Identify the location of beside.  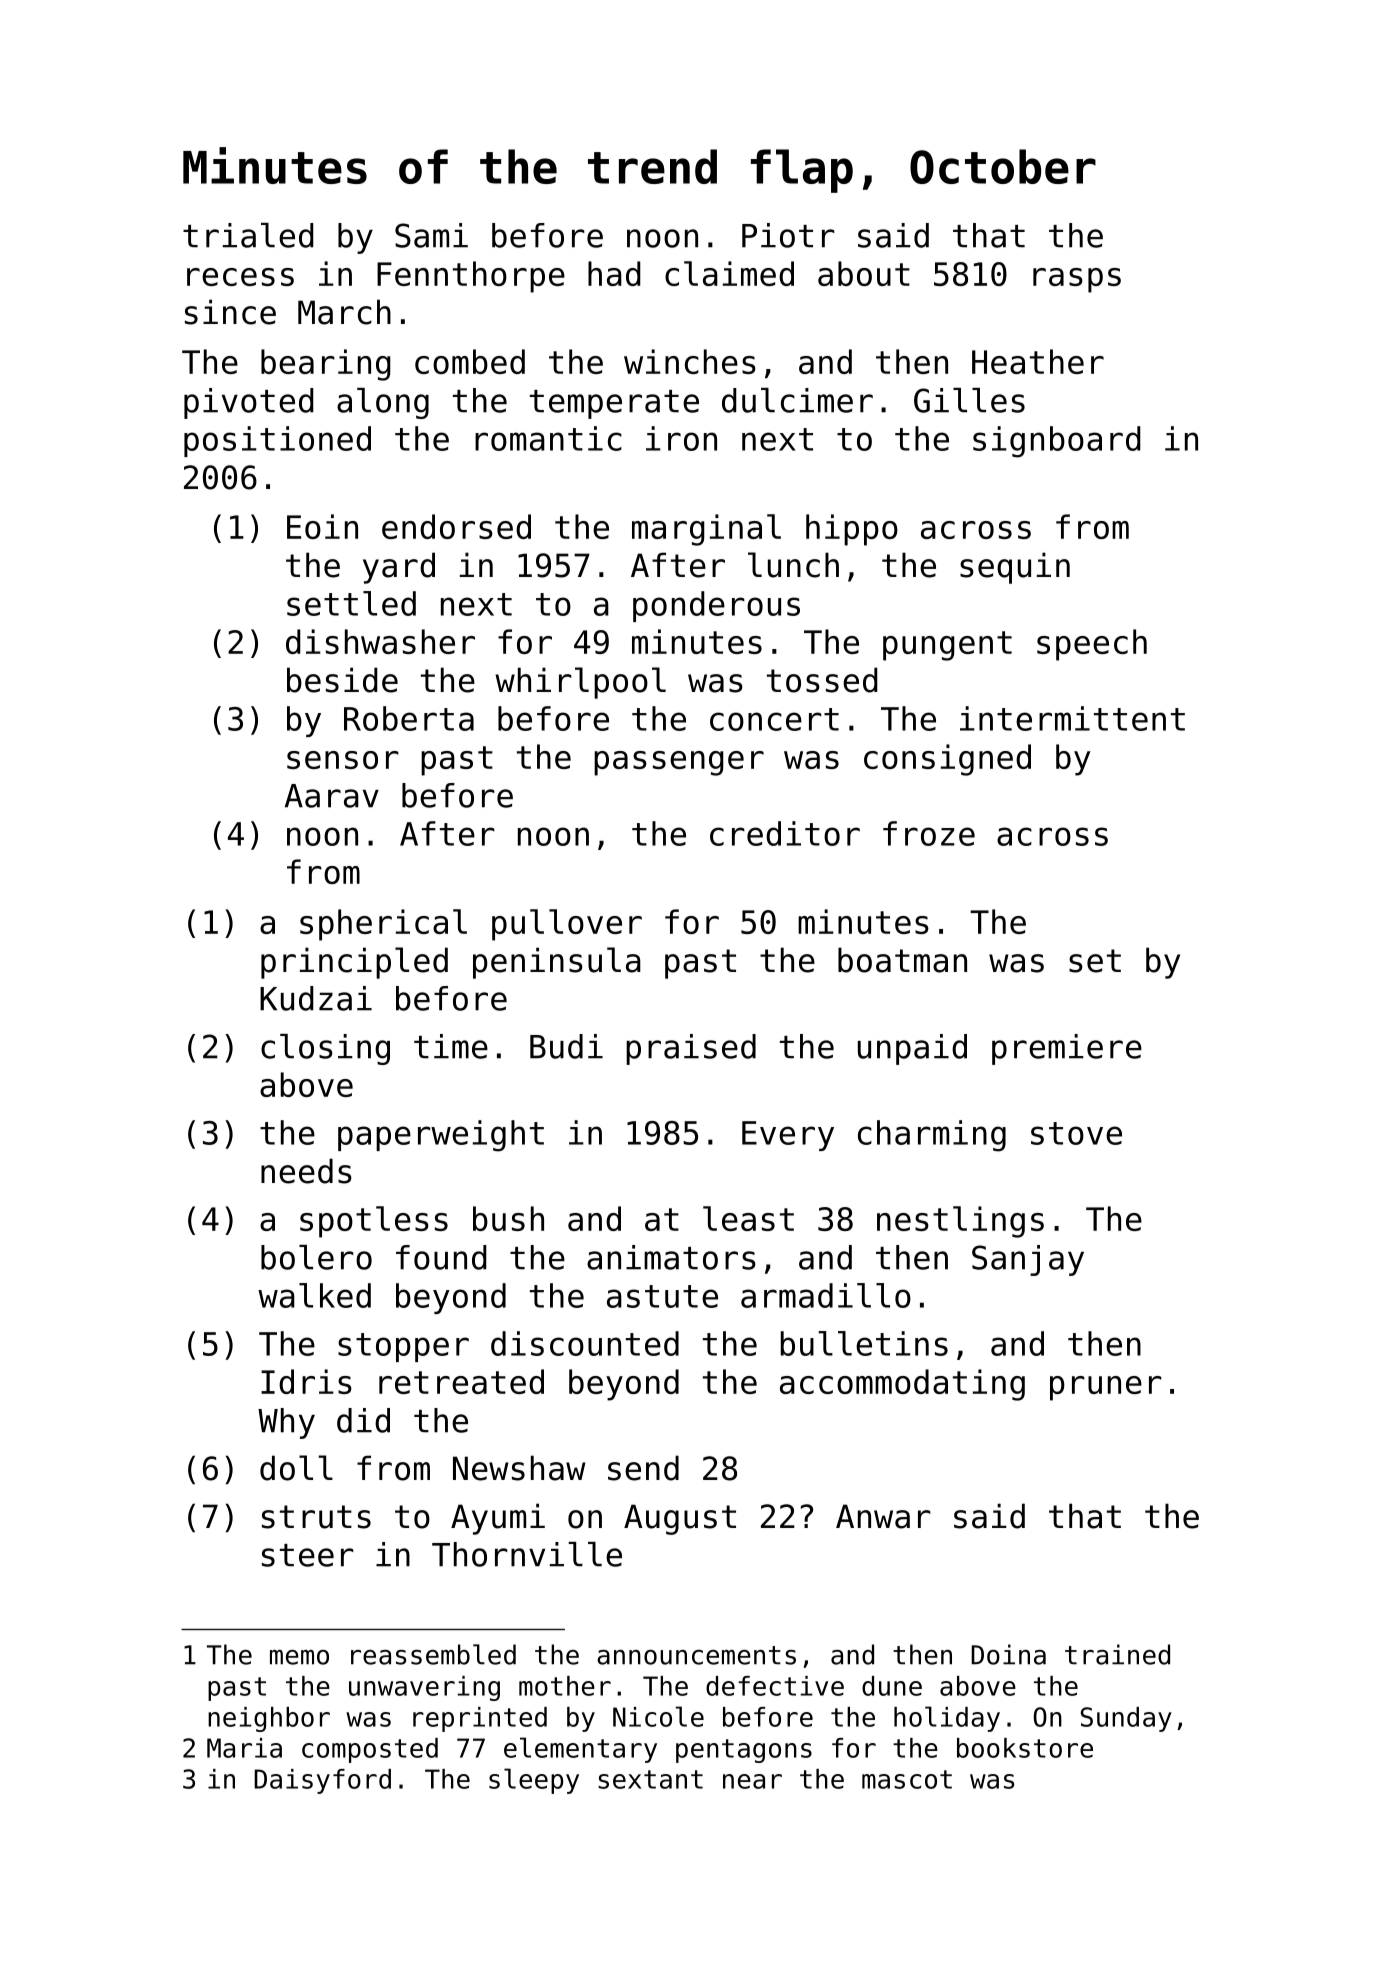
(342, 680).
